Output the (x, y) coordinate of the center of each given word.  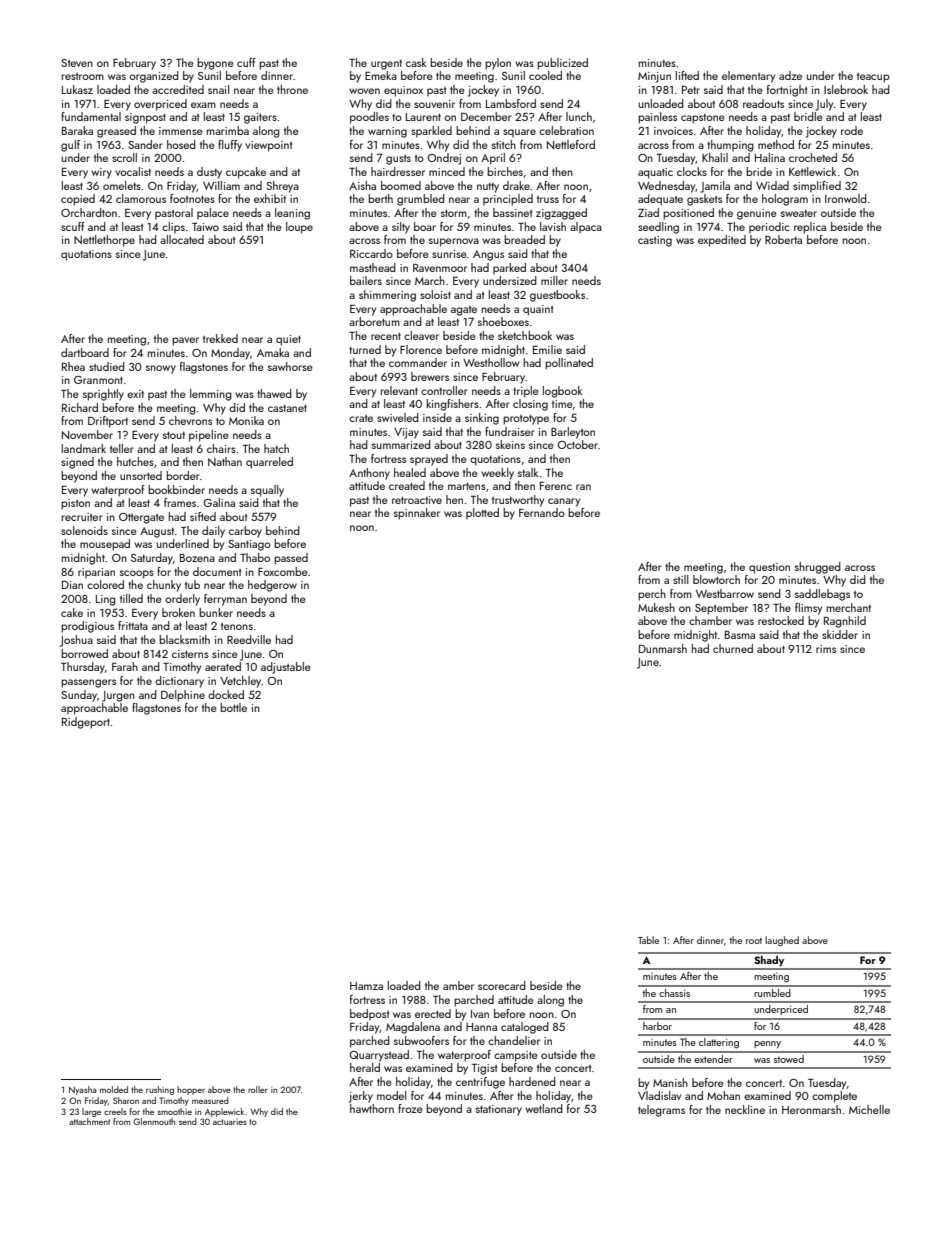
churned (733, 648)
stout (174, 435)
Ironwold (846, 198)
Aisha (362, 185)
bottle (233, 707)
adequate (660, 200)
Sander (145, 144)
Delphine (183, 696)
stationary (499, 1110)
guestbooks (557, 296)
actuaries (230, 1122)
